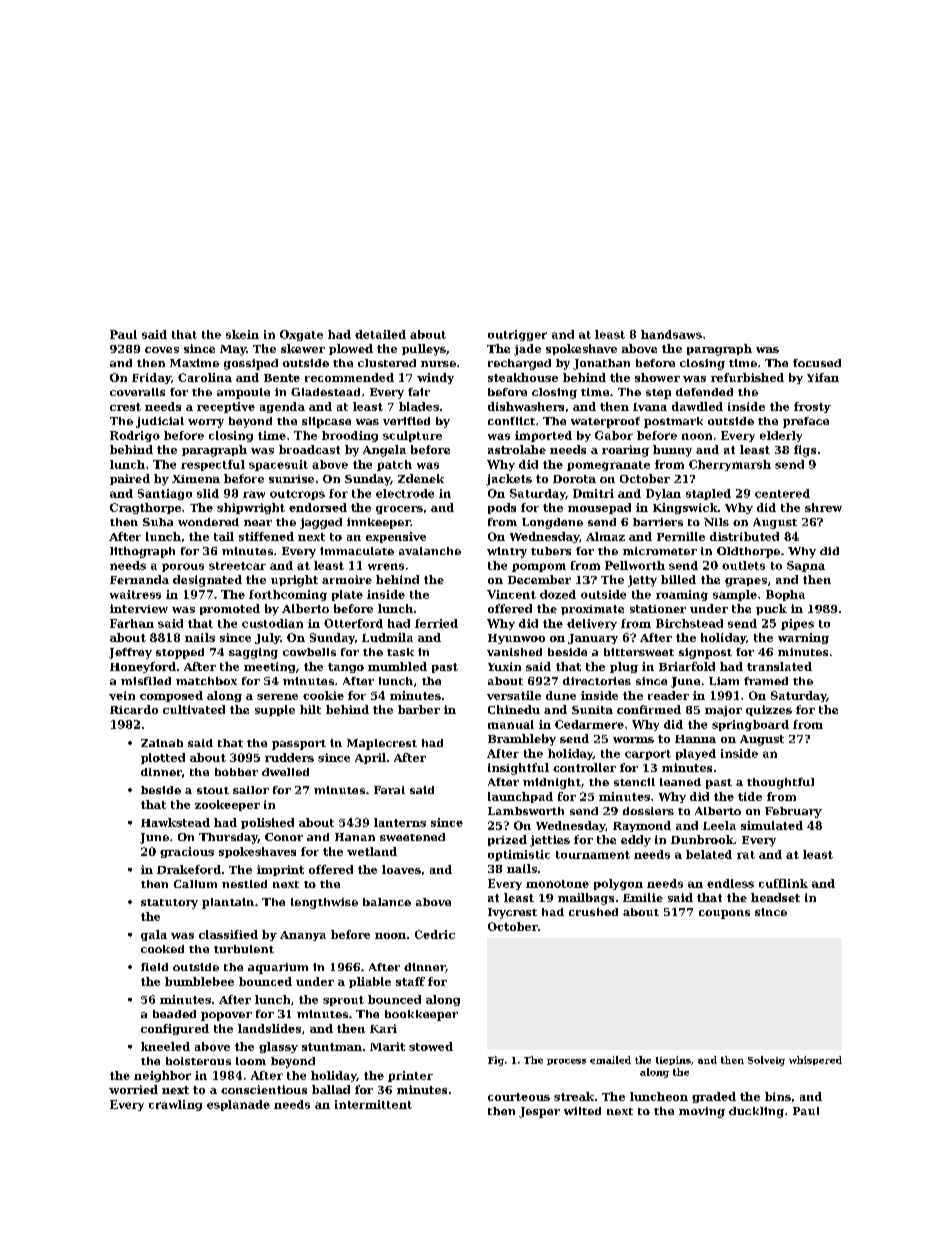  I want to click on barber, so click(419, 709).
